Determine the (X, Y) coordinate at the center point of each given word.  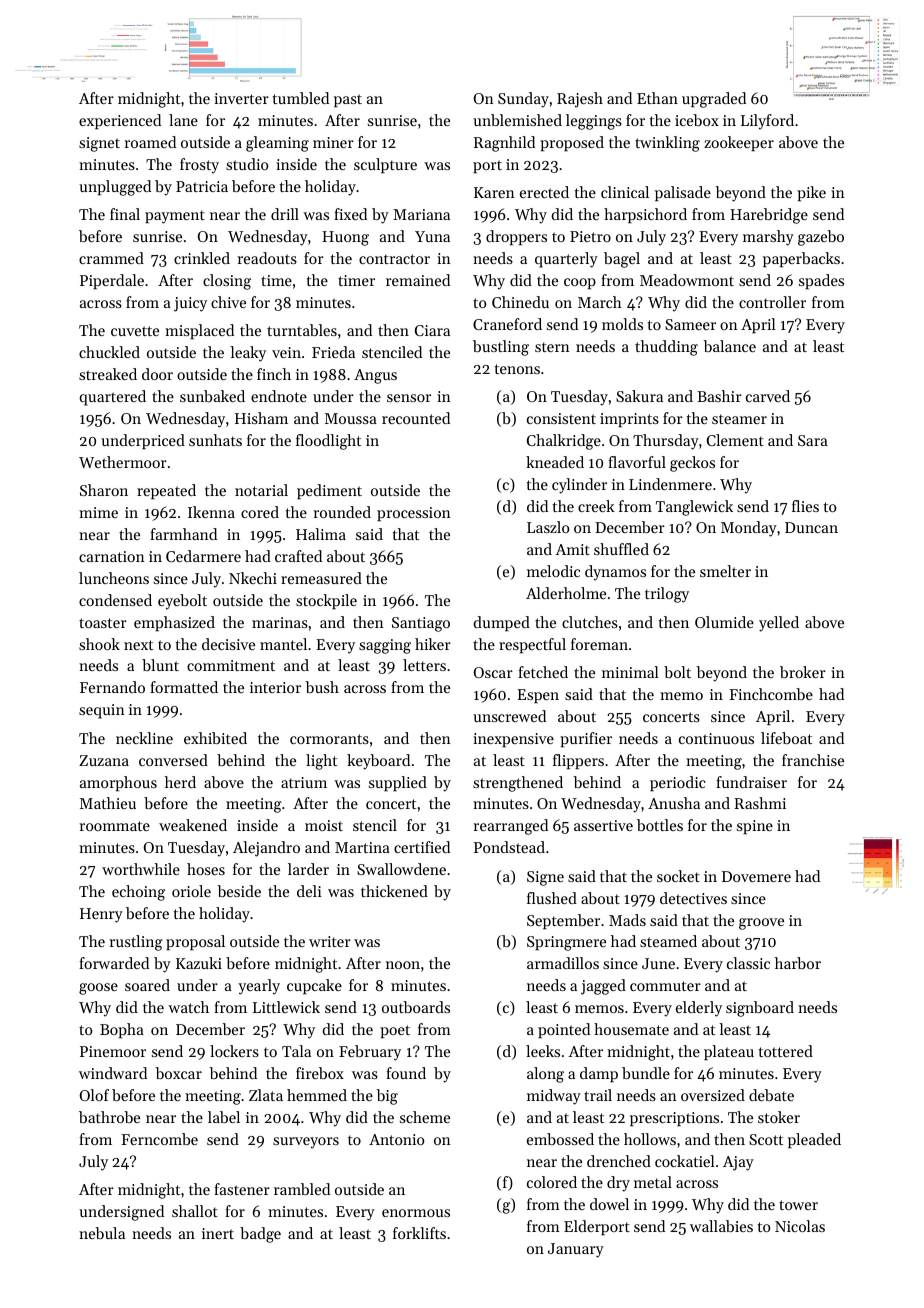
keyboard (378, 762)
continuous (716, 738)
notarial (261, 490)
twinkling (667, 144)
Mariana (421, 214)
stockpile (326, 601)
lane (183, 120)
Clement (735, 440)
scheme (425, 1117)
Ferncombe (159, 1139)
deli (309, 891)
